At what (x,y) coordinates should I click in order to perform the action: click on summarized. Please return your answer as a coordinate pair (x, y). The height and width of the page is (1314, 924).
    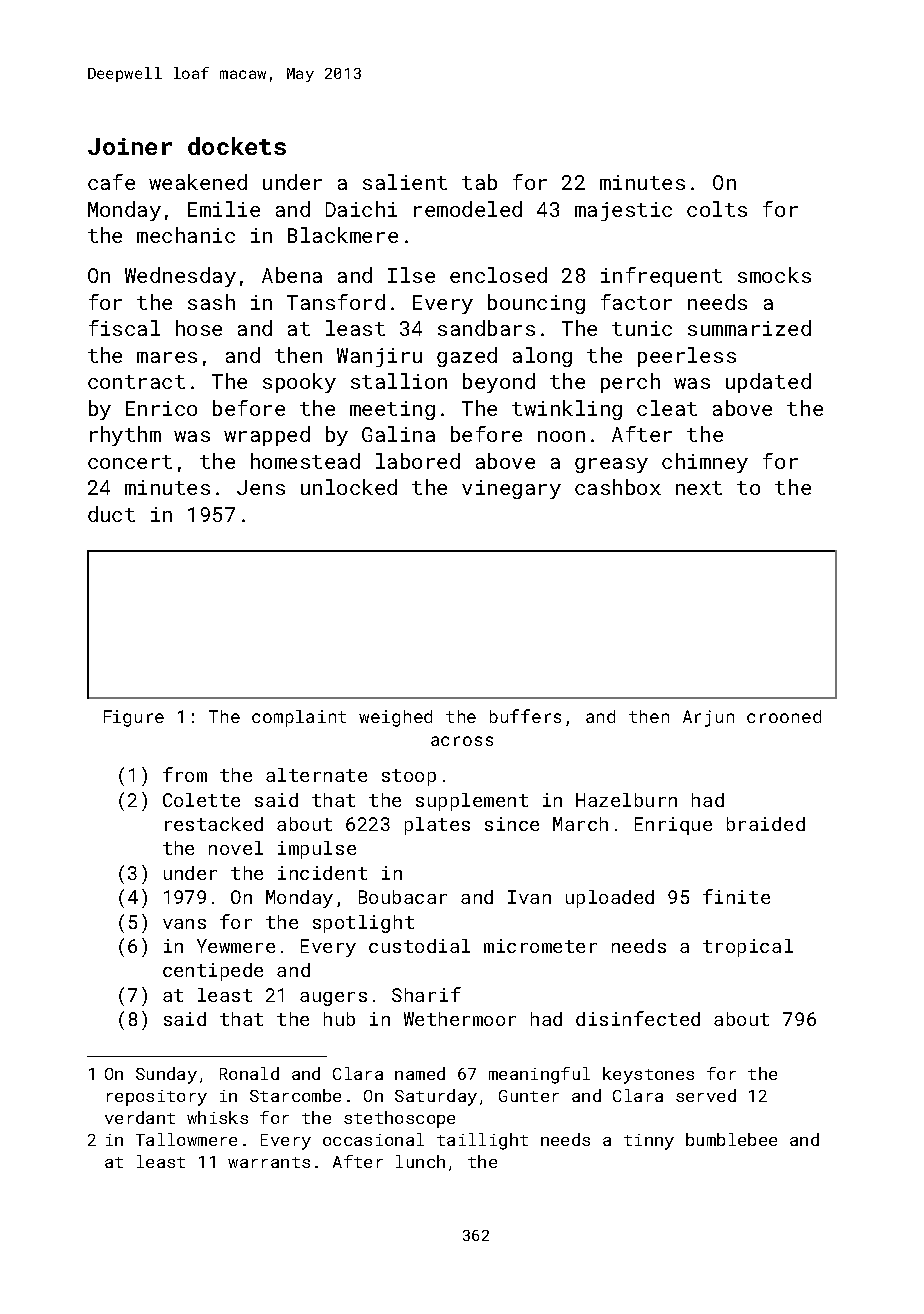
    Looking at the image, I should click on (749, 328).
